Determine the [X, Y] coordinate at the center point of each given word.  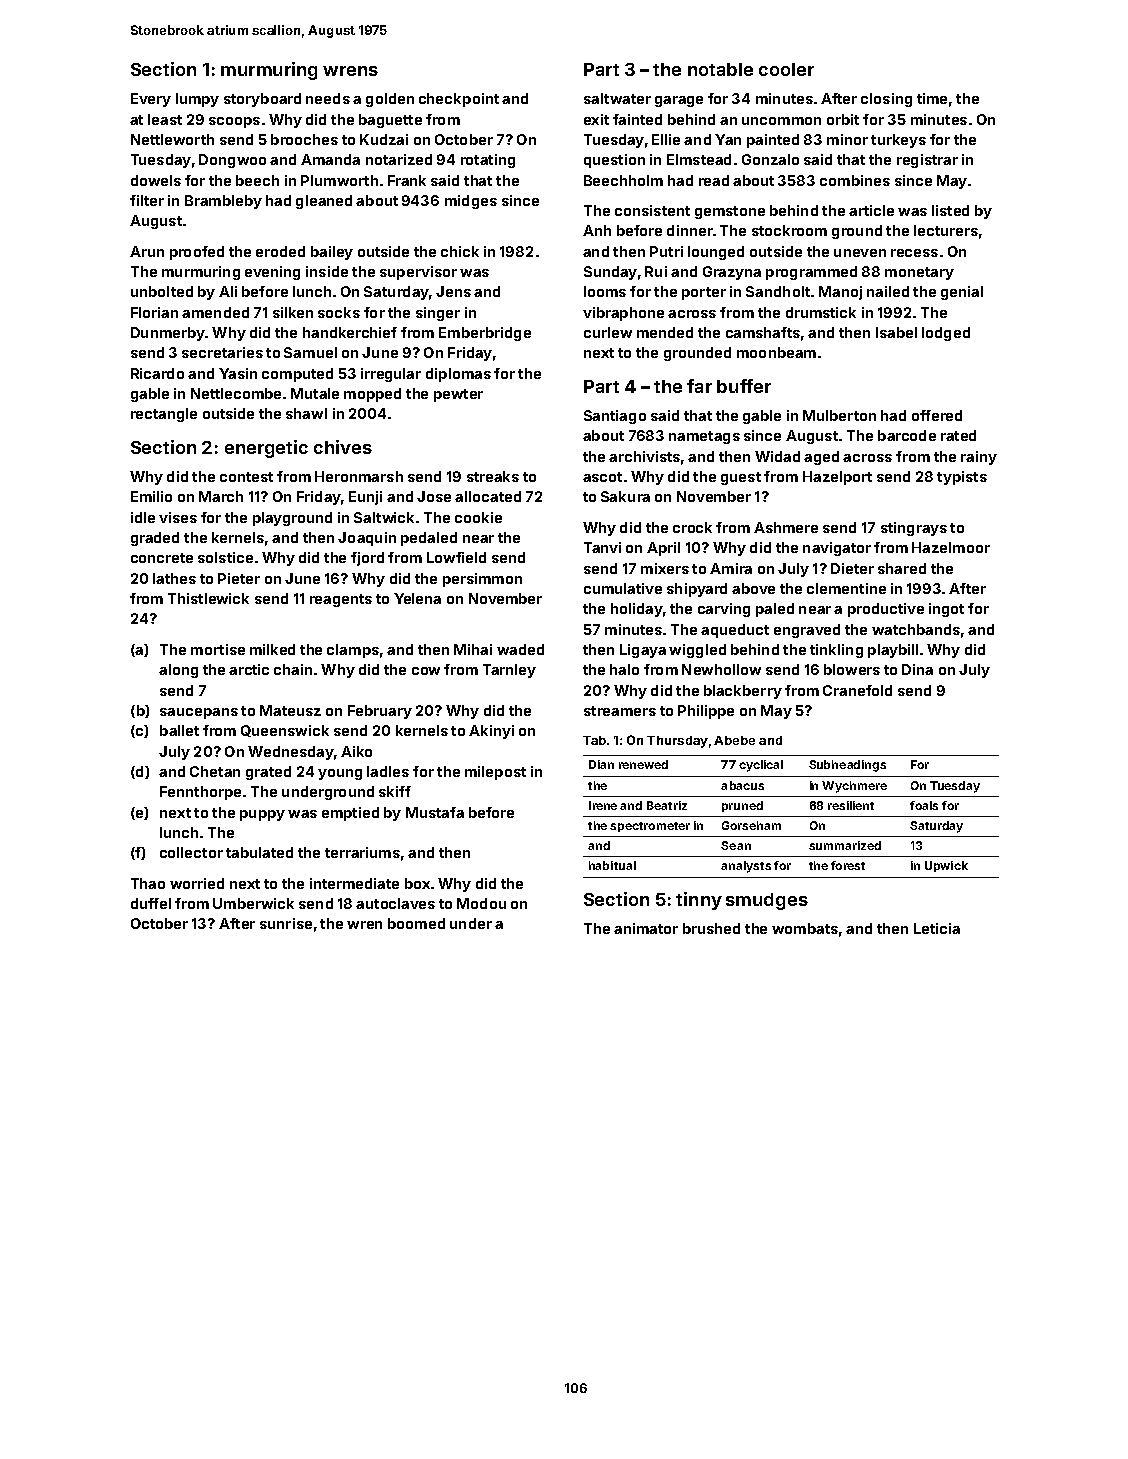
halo [624, 669]
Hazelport [837, 478]
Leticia [937, 928]
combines [855, 180]
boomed [416, 923]
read [714, 180]
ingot [946, 610]
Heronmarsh [359, 476]
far [699, 386]
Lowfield [456, 557]
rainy [979, 458]
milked [272, 649]
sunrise [286, 923]
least [165, 119]
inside [327, 271]
